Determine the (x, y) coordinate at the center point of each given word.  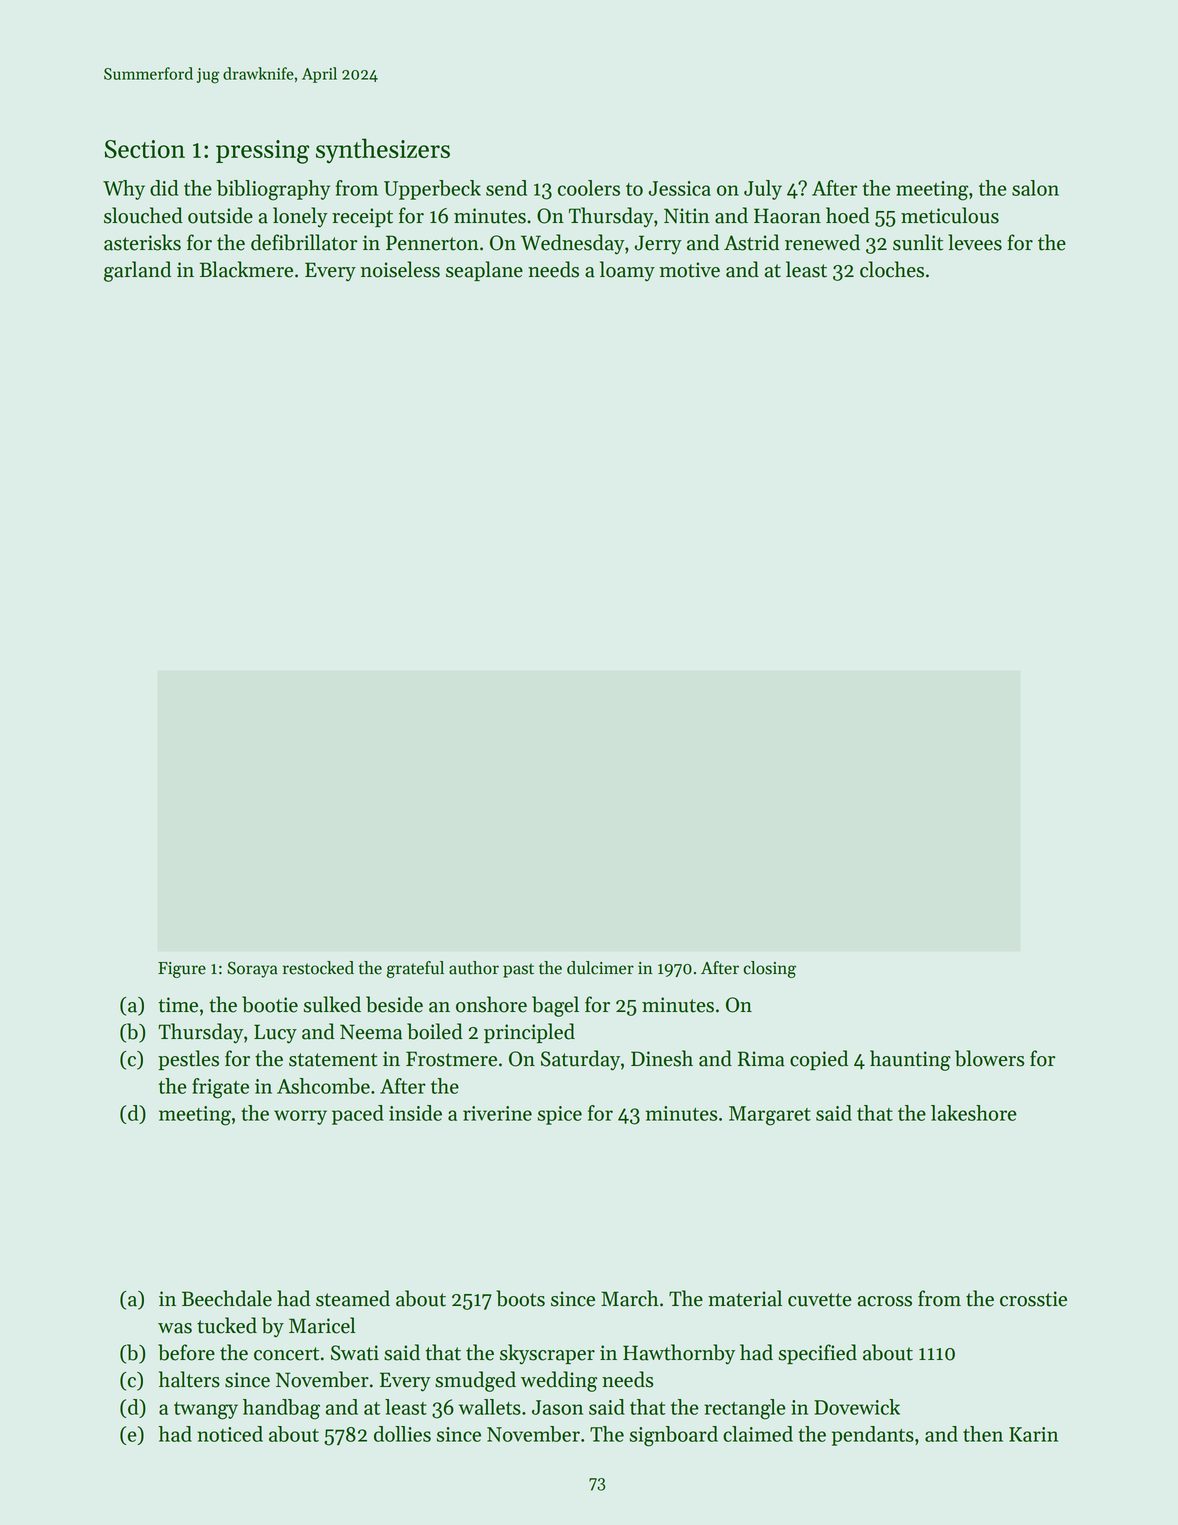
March (630, 1298)
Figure (182, 970)
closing (769, 969)
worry (300, 1117)
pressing (262, 152)
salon (1035, 188)
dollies (402, 1434)
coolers (589, 188)
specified (817, 1354)
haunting (910, 1060)
